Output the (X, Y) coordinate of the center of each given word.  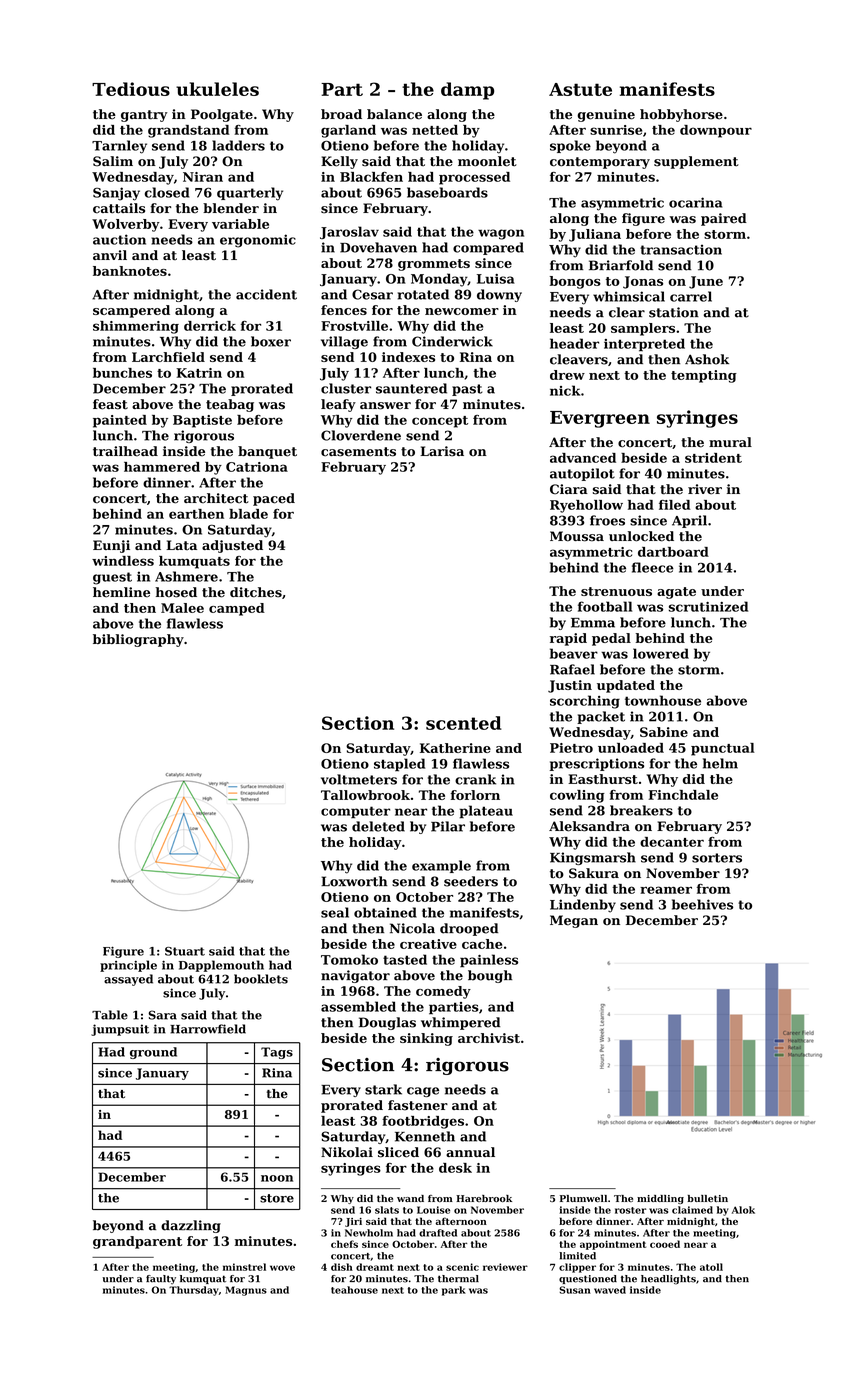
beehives (702, 904)
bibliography (138, 640)
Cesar (372, 294)
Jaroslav (349, 232)
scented (464, 723)
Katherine (455, 748)
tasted (405, 959)
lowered (661, 653)
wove (282, 1268)
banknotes (130, 271)
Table (110, 1015)
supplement (696, 162)
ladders (238, 145)
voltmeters (359, 779)
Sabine (664, 732)
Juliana (595, 235)
